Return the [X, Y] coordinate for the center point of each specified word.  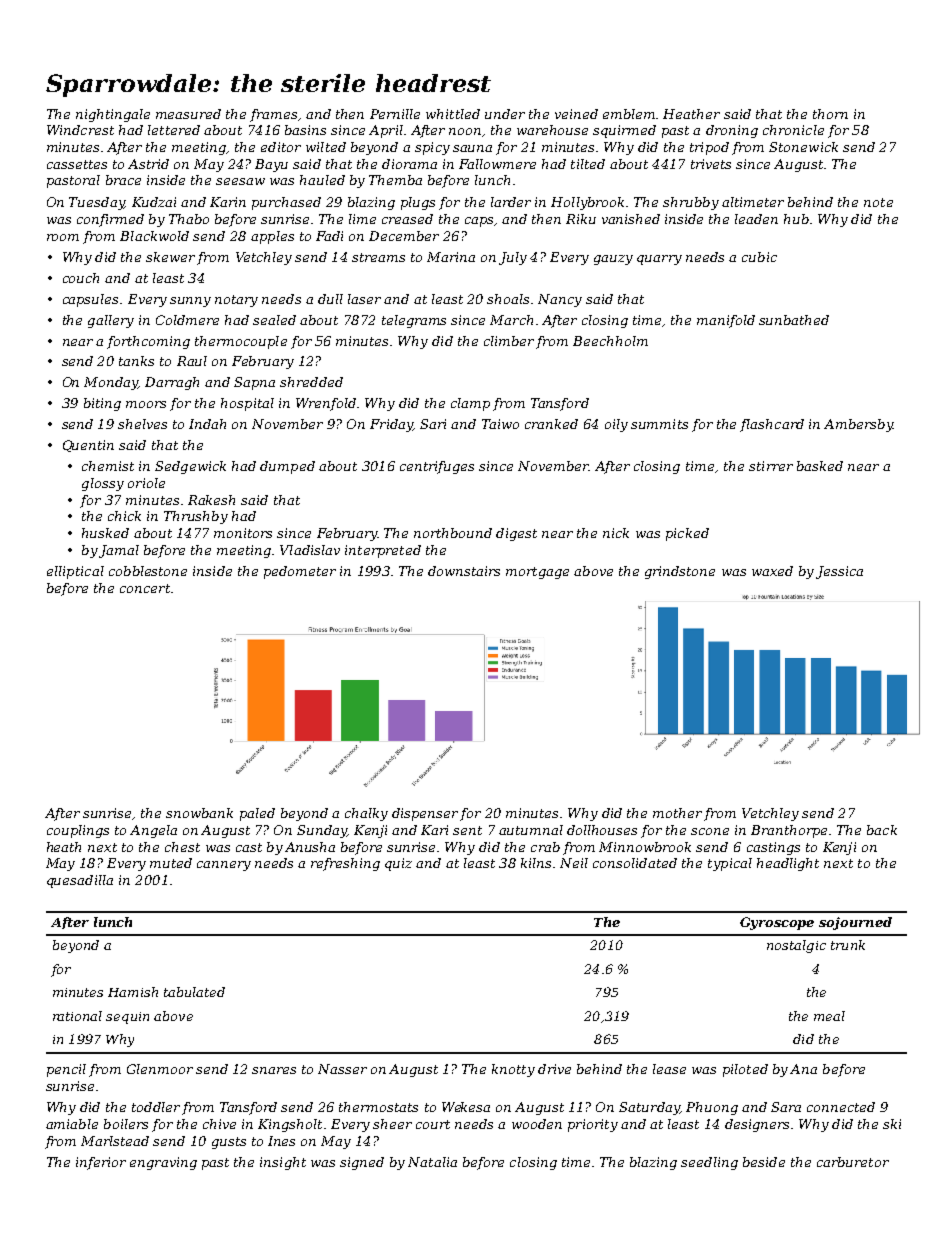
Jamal [119, 551]
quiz [398, 864]
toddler [156, 1107]
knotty [513, 1070]
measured [188, 114]
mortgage [537, 573]
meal [829, 1016]
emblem [629, 114]
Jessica [839, 572]
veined [576, 114]
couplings [78, 831]
